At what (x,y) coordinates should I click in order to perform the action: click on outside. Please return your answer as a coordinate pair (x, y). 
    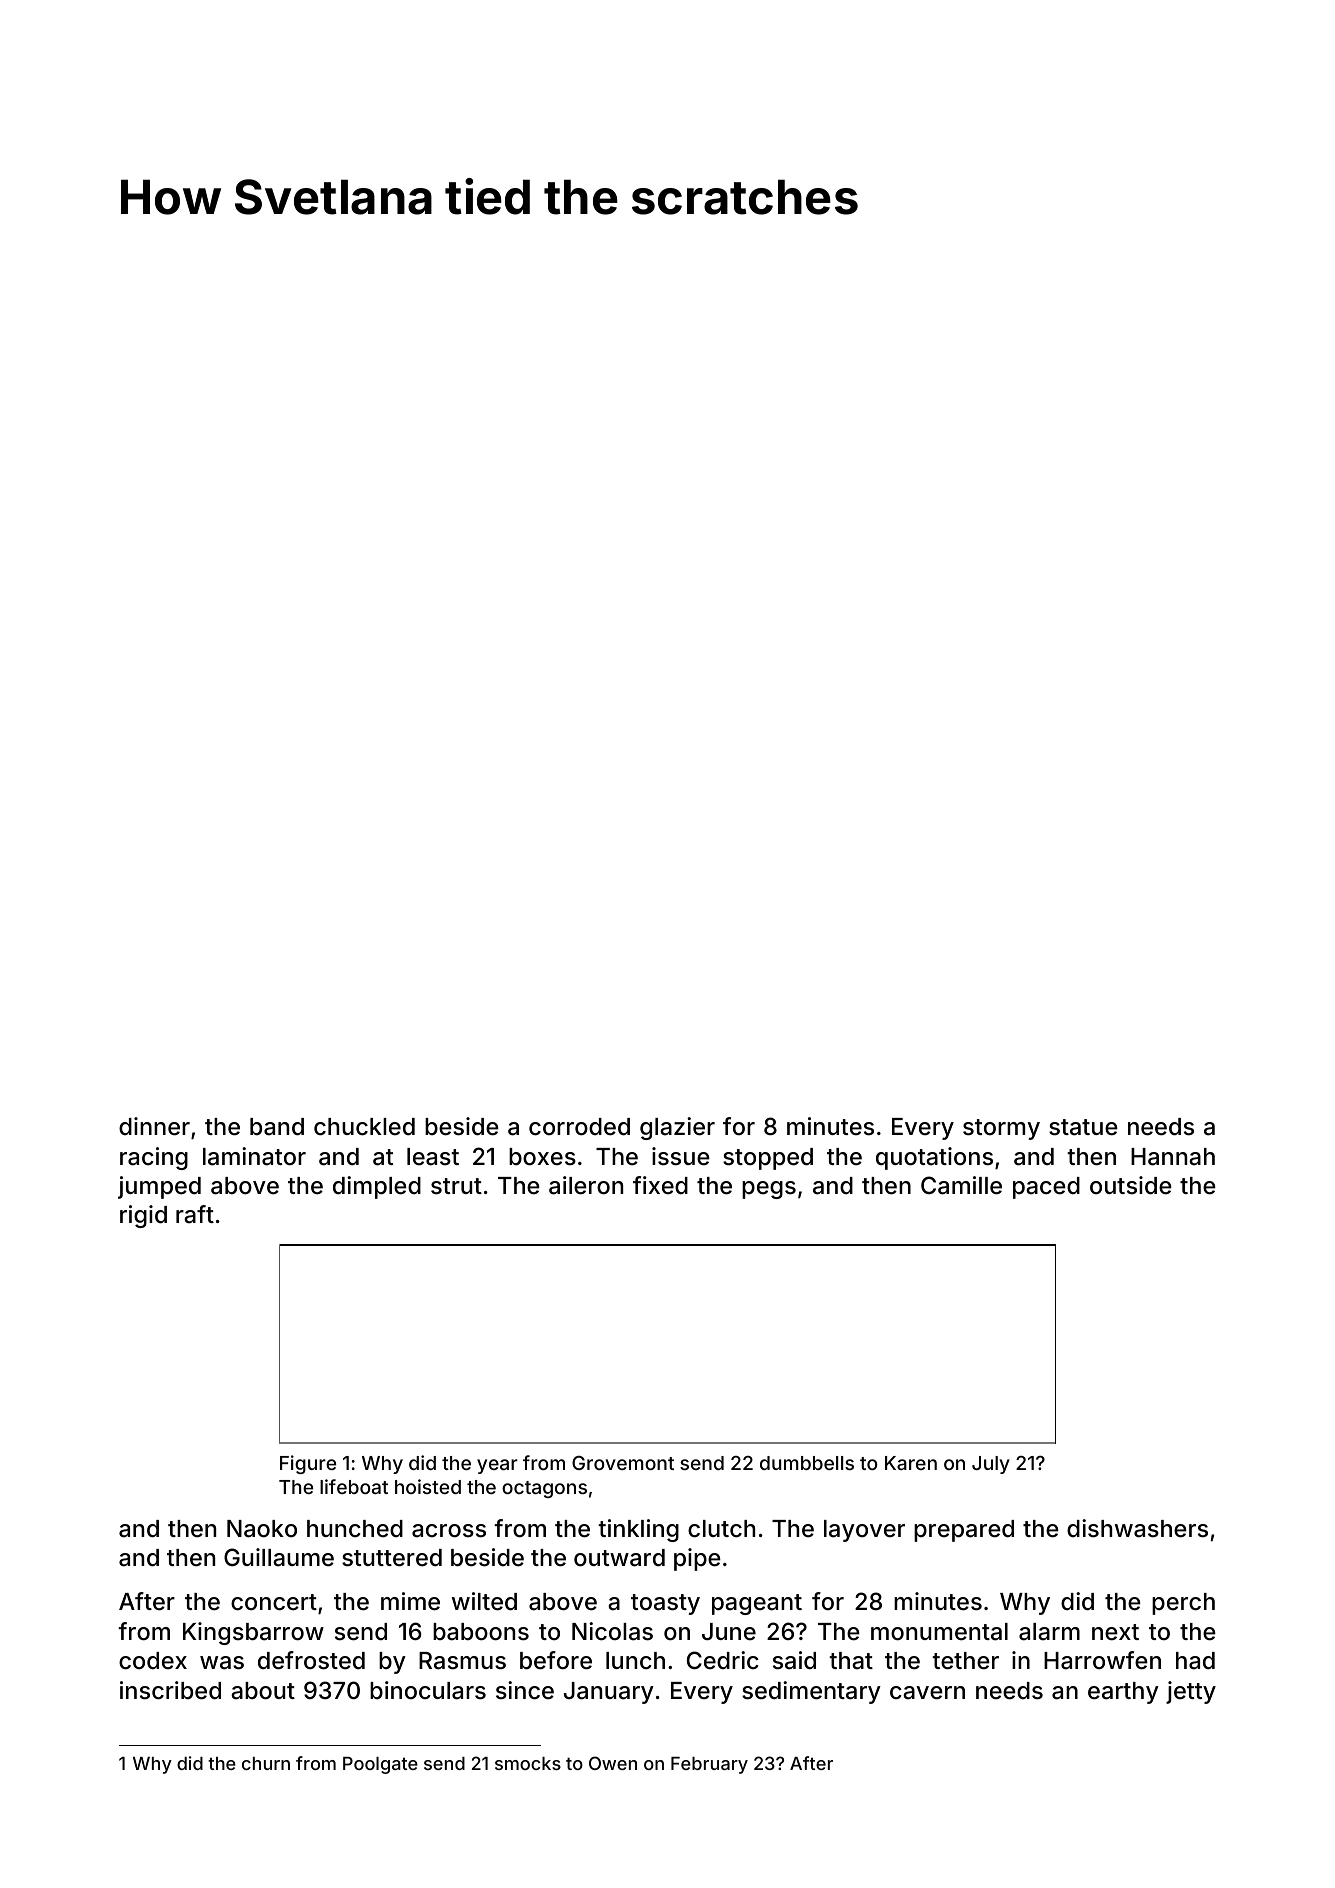
    Looking at the image, I should click on (1131, 1185).
